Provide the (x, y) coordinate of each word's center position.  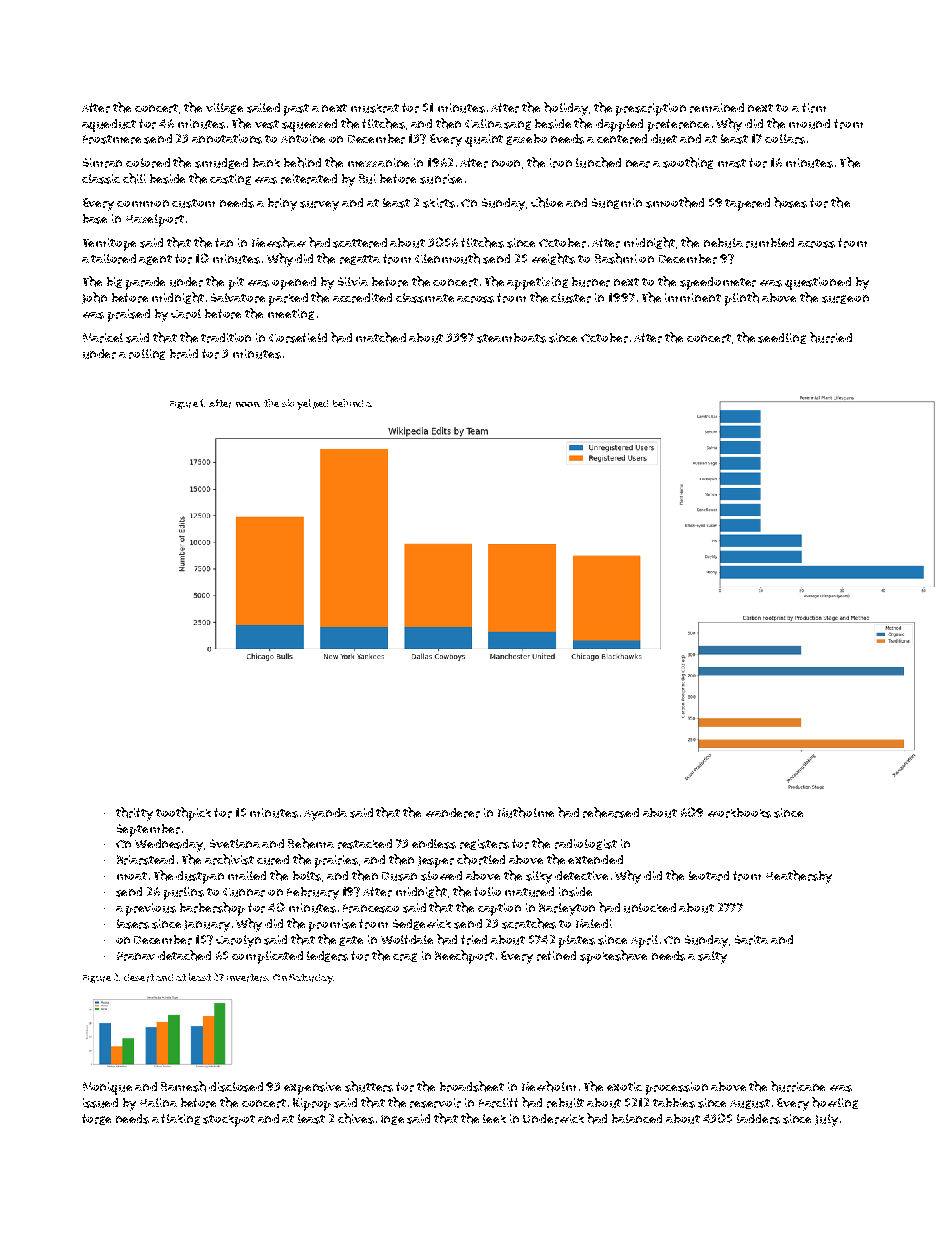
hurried (831, 337)
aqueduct (109, 125)
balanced (637, 1118)
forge (96, 1119)
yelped (312, 404)
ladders (758, 1119)
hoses (790, 202)
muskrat (375, 108)
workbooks (739, 813)
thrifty (134, 814)
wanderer (453, 813)
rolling (147, 354)
